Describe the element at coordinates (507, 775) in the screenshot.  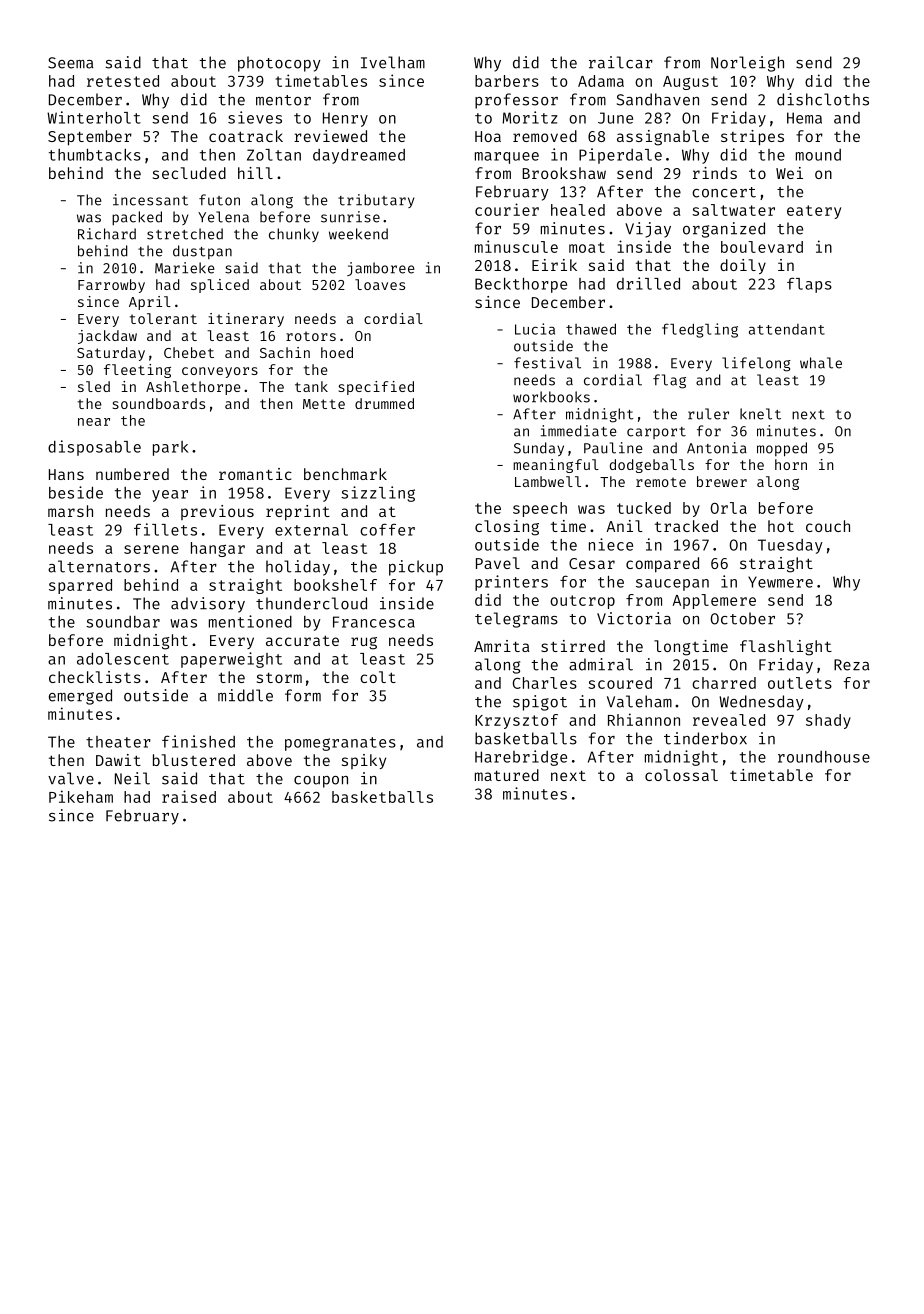
I see `matured` at that location.
